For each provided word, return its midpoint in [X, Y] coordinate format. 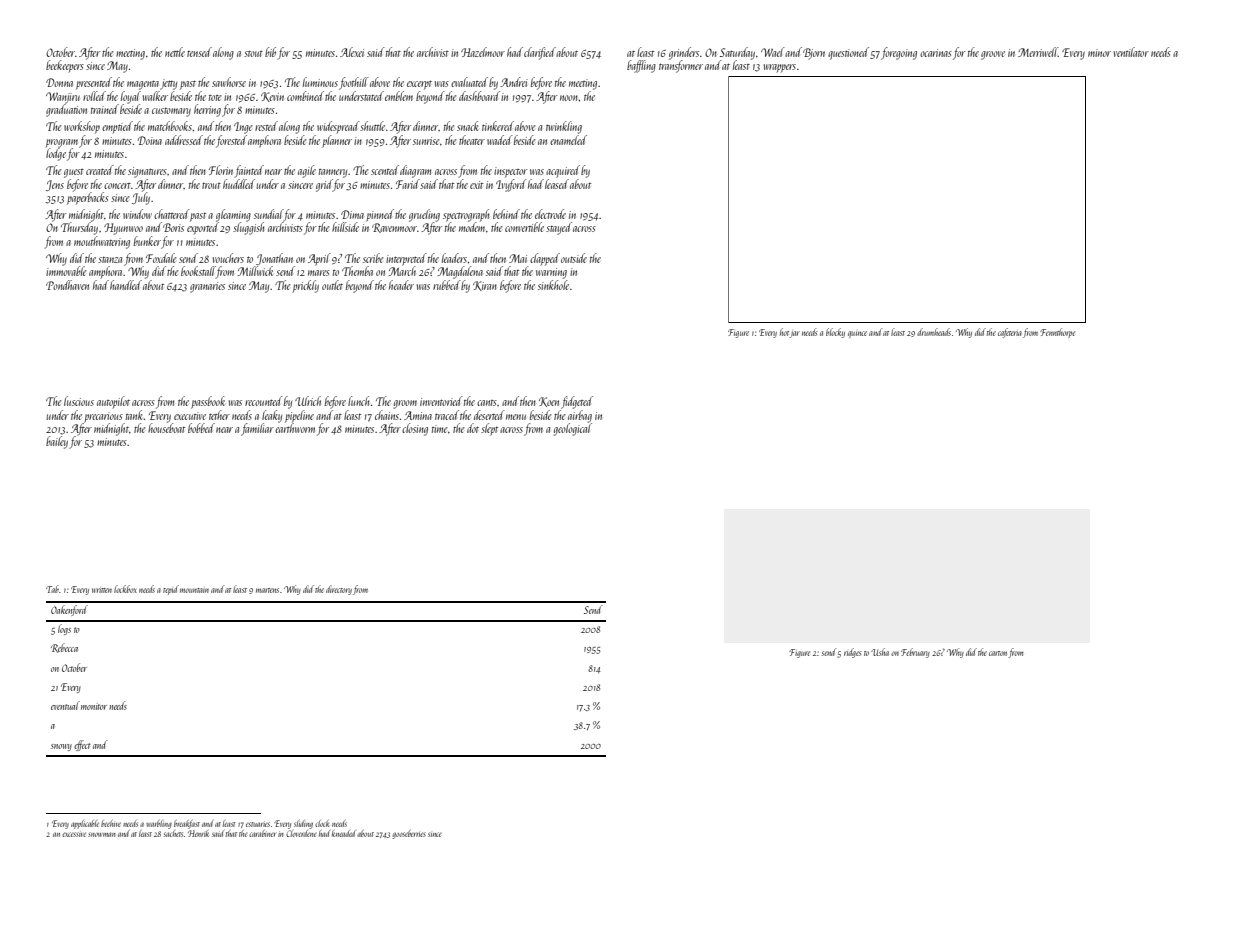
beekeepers [65, 66]
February [915, 653]
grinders [684, 53]
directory [339, 590]
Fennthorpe [1057, 333]
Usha [880, 652]
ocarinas [936, 53]
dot [473, 428]
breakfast [187, 824]
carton [998, 653]
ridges [853, 653]
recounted [264, 401]
